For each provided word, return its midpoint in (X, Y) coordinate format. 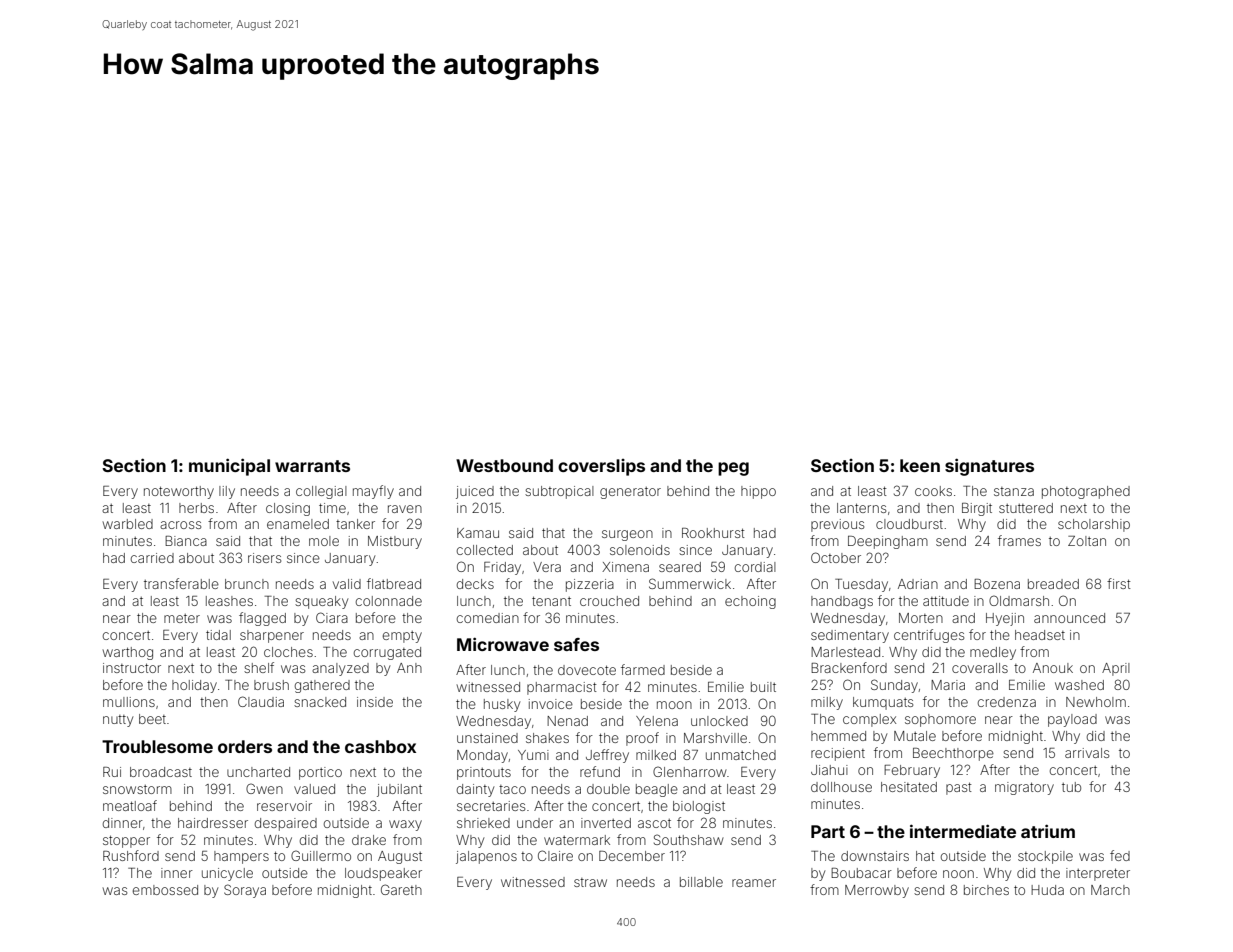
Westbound (504, 465)
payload (1072, 720)
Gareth (401, 889)
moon (674, 705)
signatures (989, 467)
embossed (165, 890)
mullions (129, 702)
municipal (229, 467)
